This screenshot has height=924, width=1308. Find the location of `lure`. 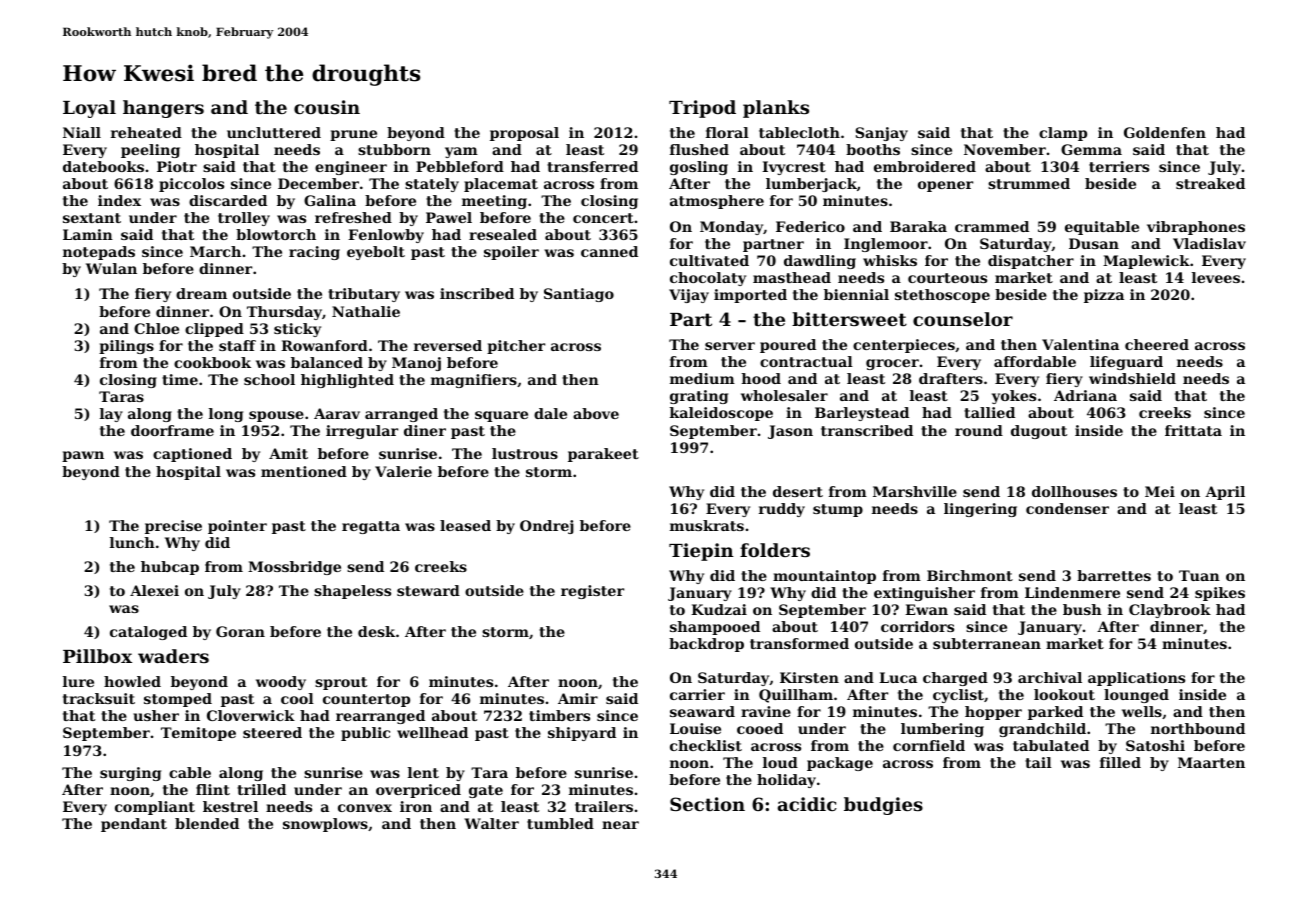

lure is located at coordinates (78, 681).
